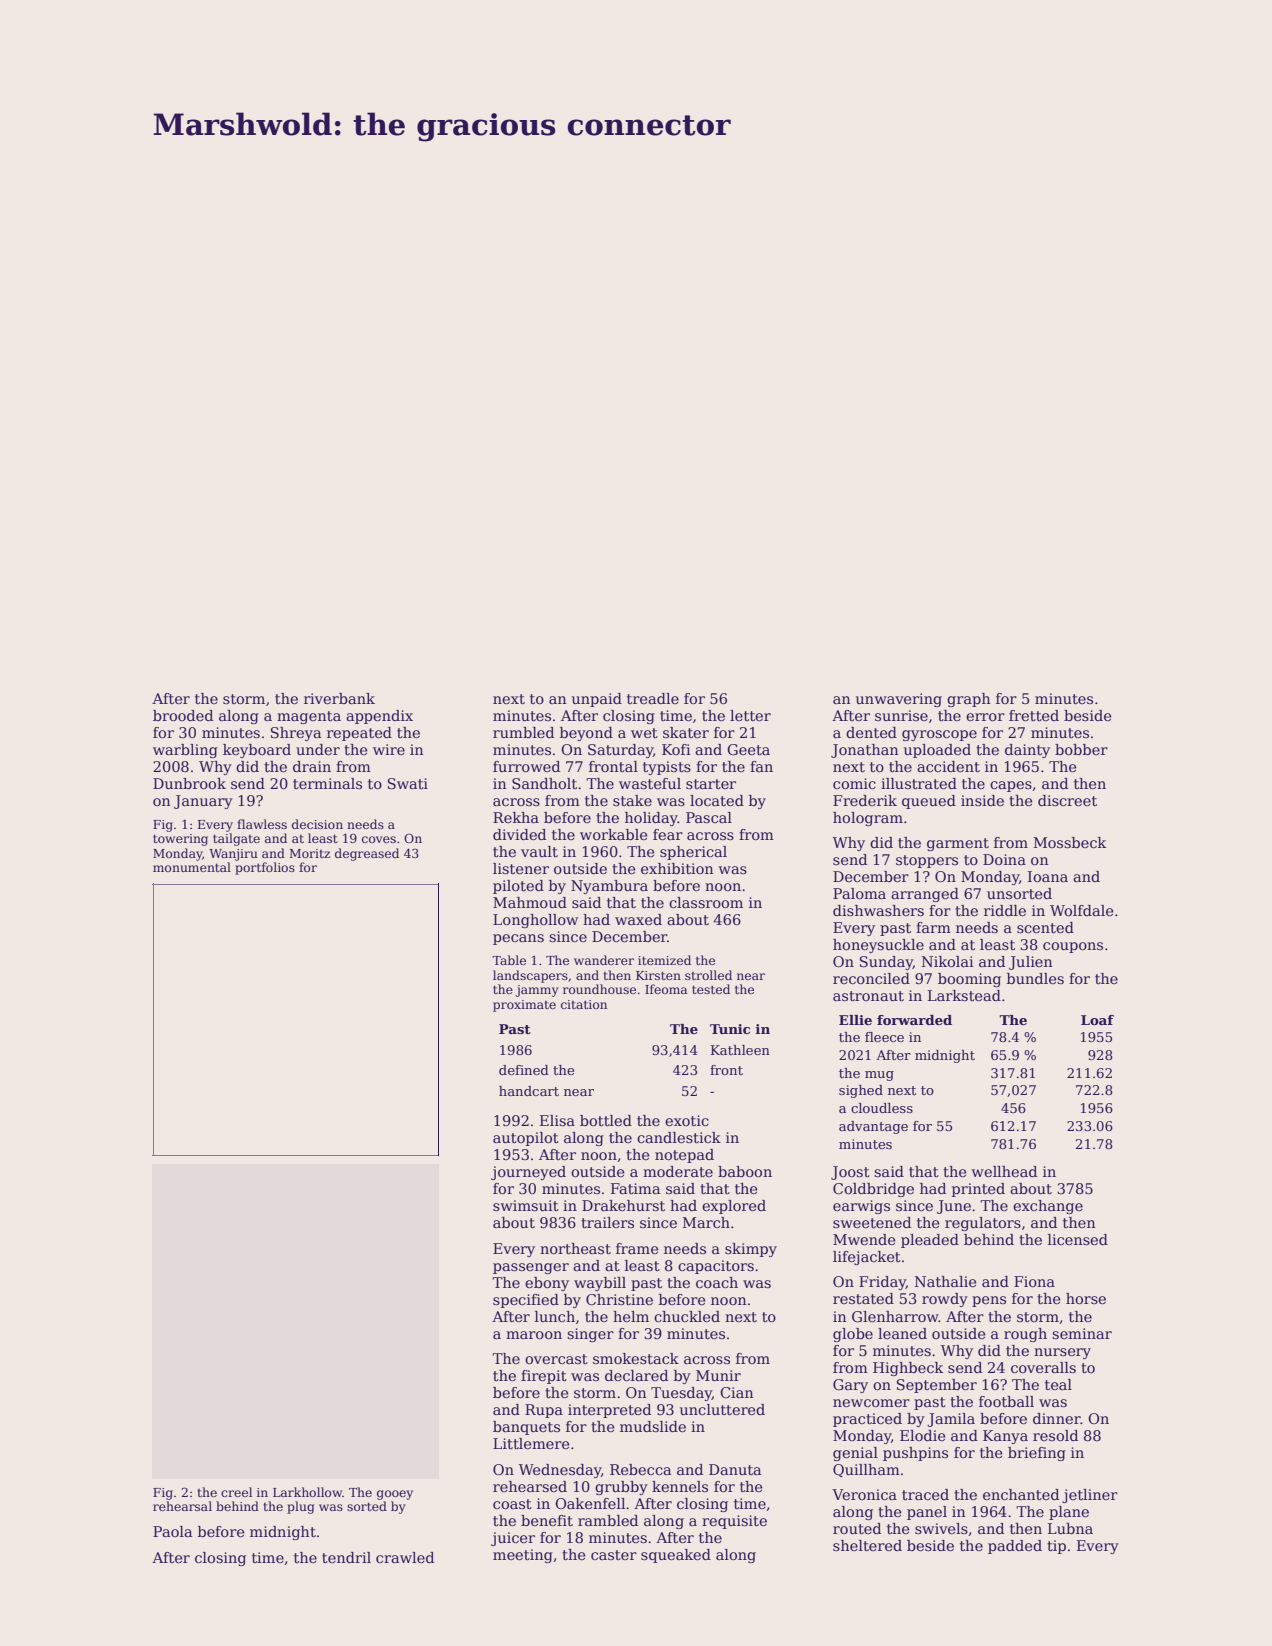  I want to click on wellhead, so click(1004, 1171).
